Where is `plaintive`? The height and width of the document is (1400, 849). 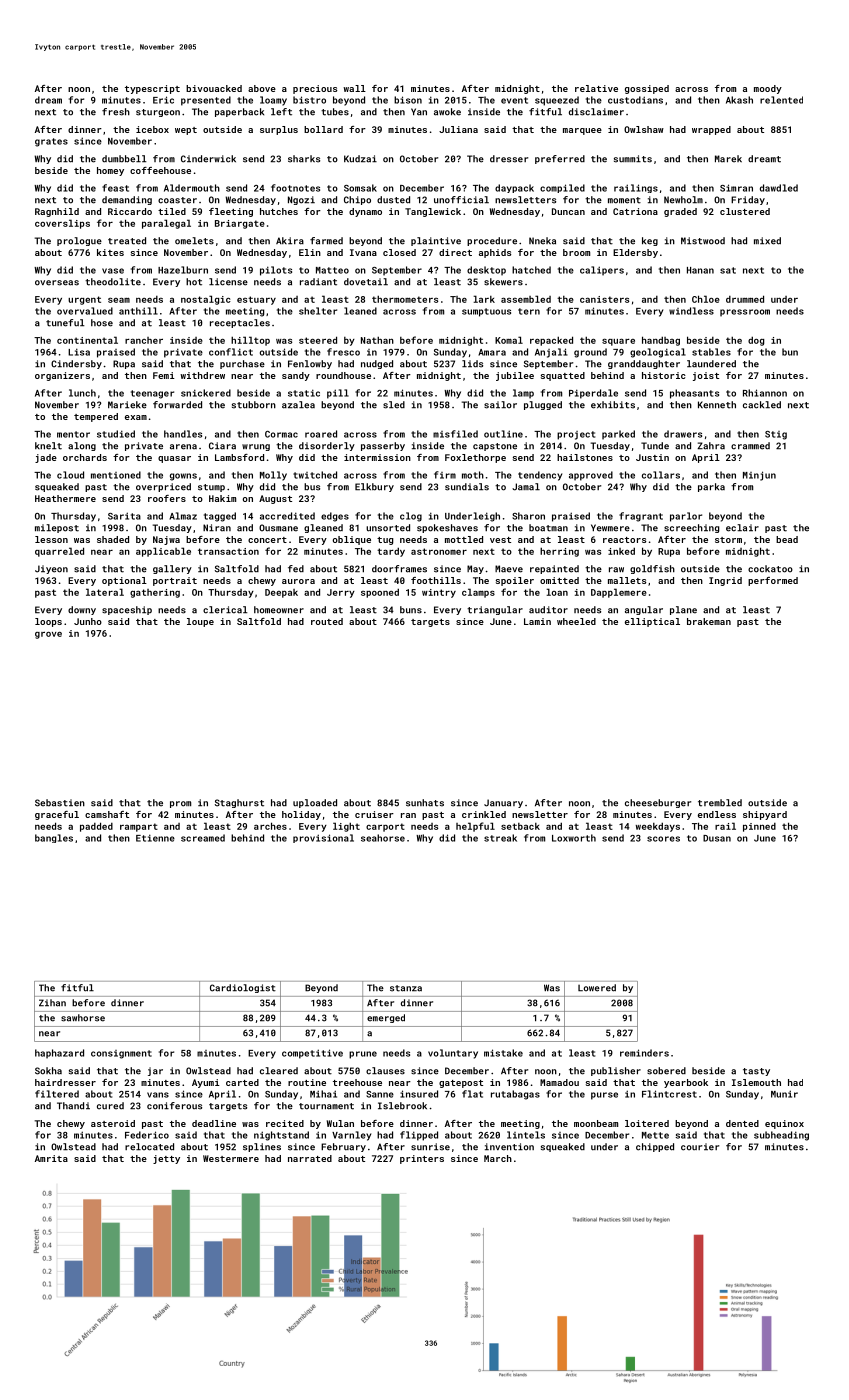
plaintive is located at coordinates (436, 241).
